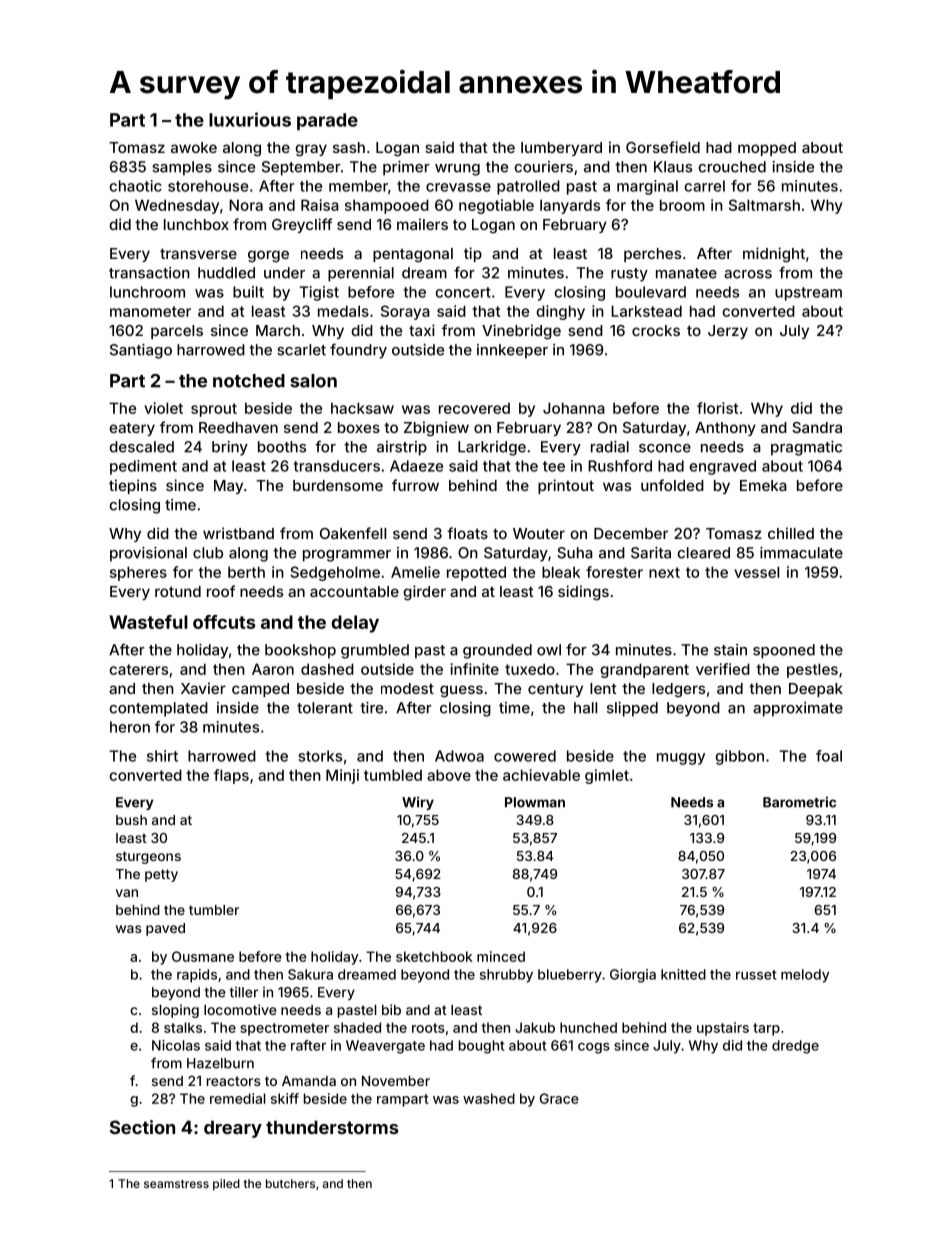  What do you see at coordinates (148, 622) in the screenshot?
I see `Wasteful` at bounding box center [148, 622].
